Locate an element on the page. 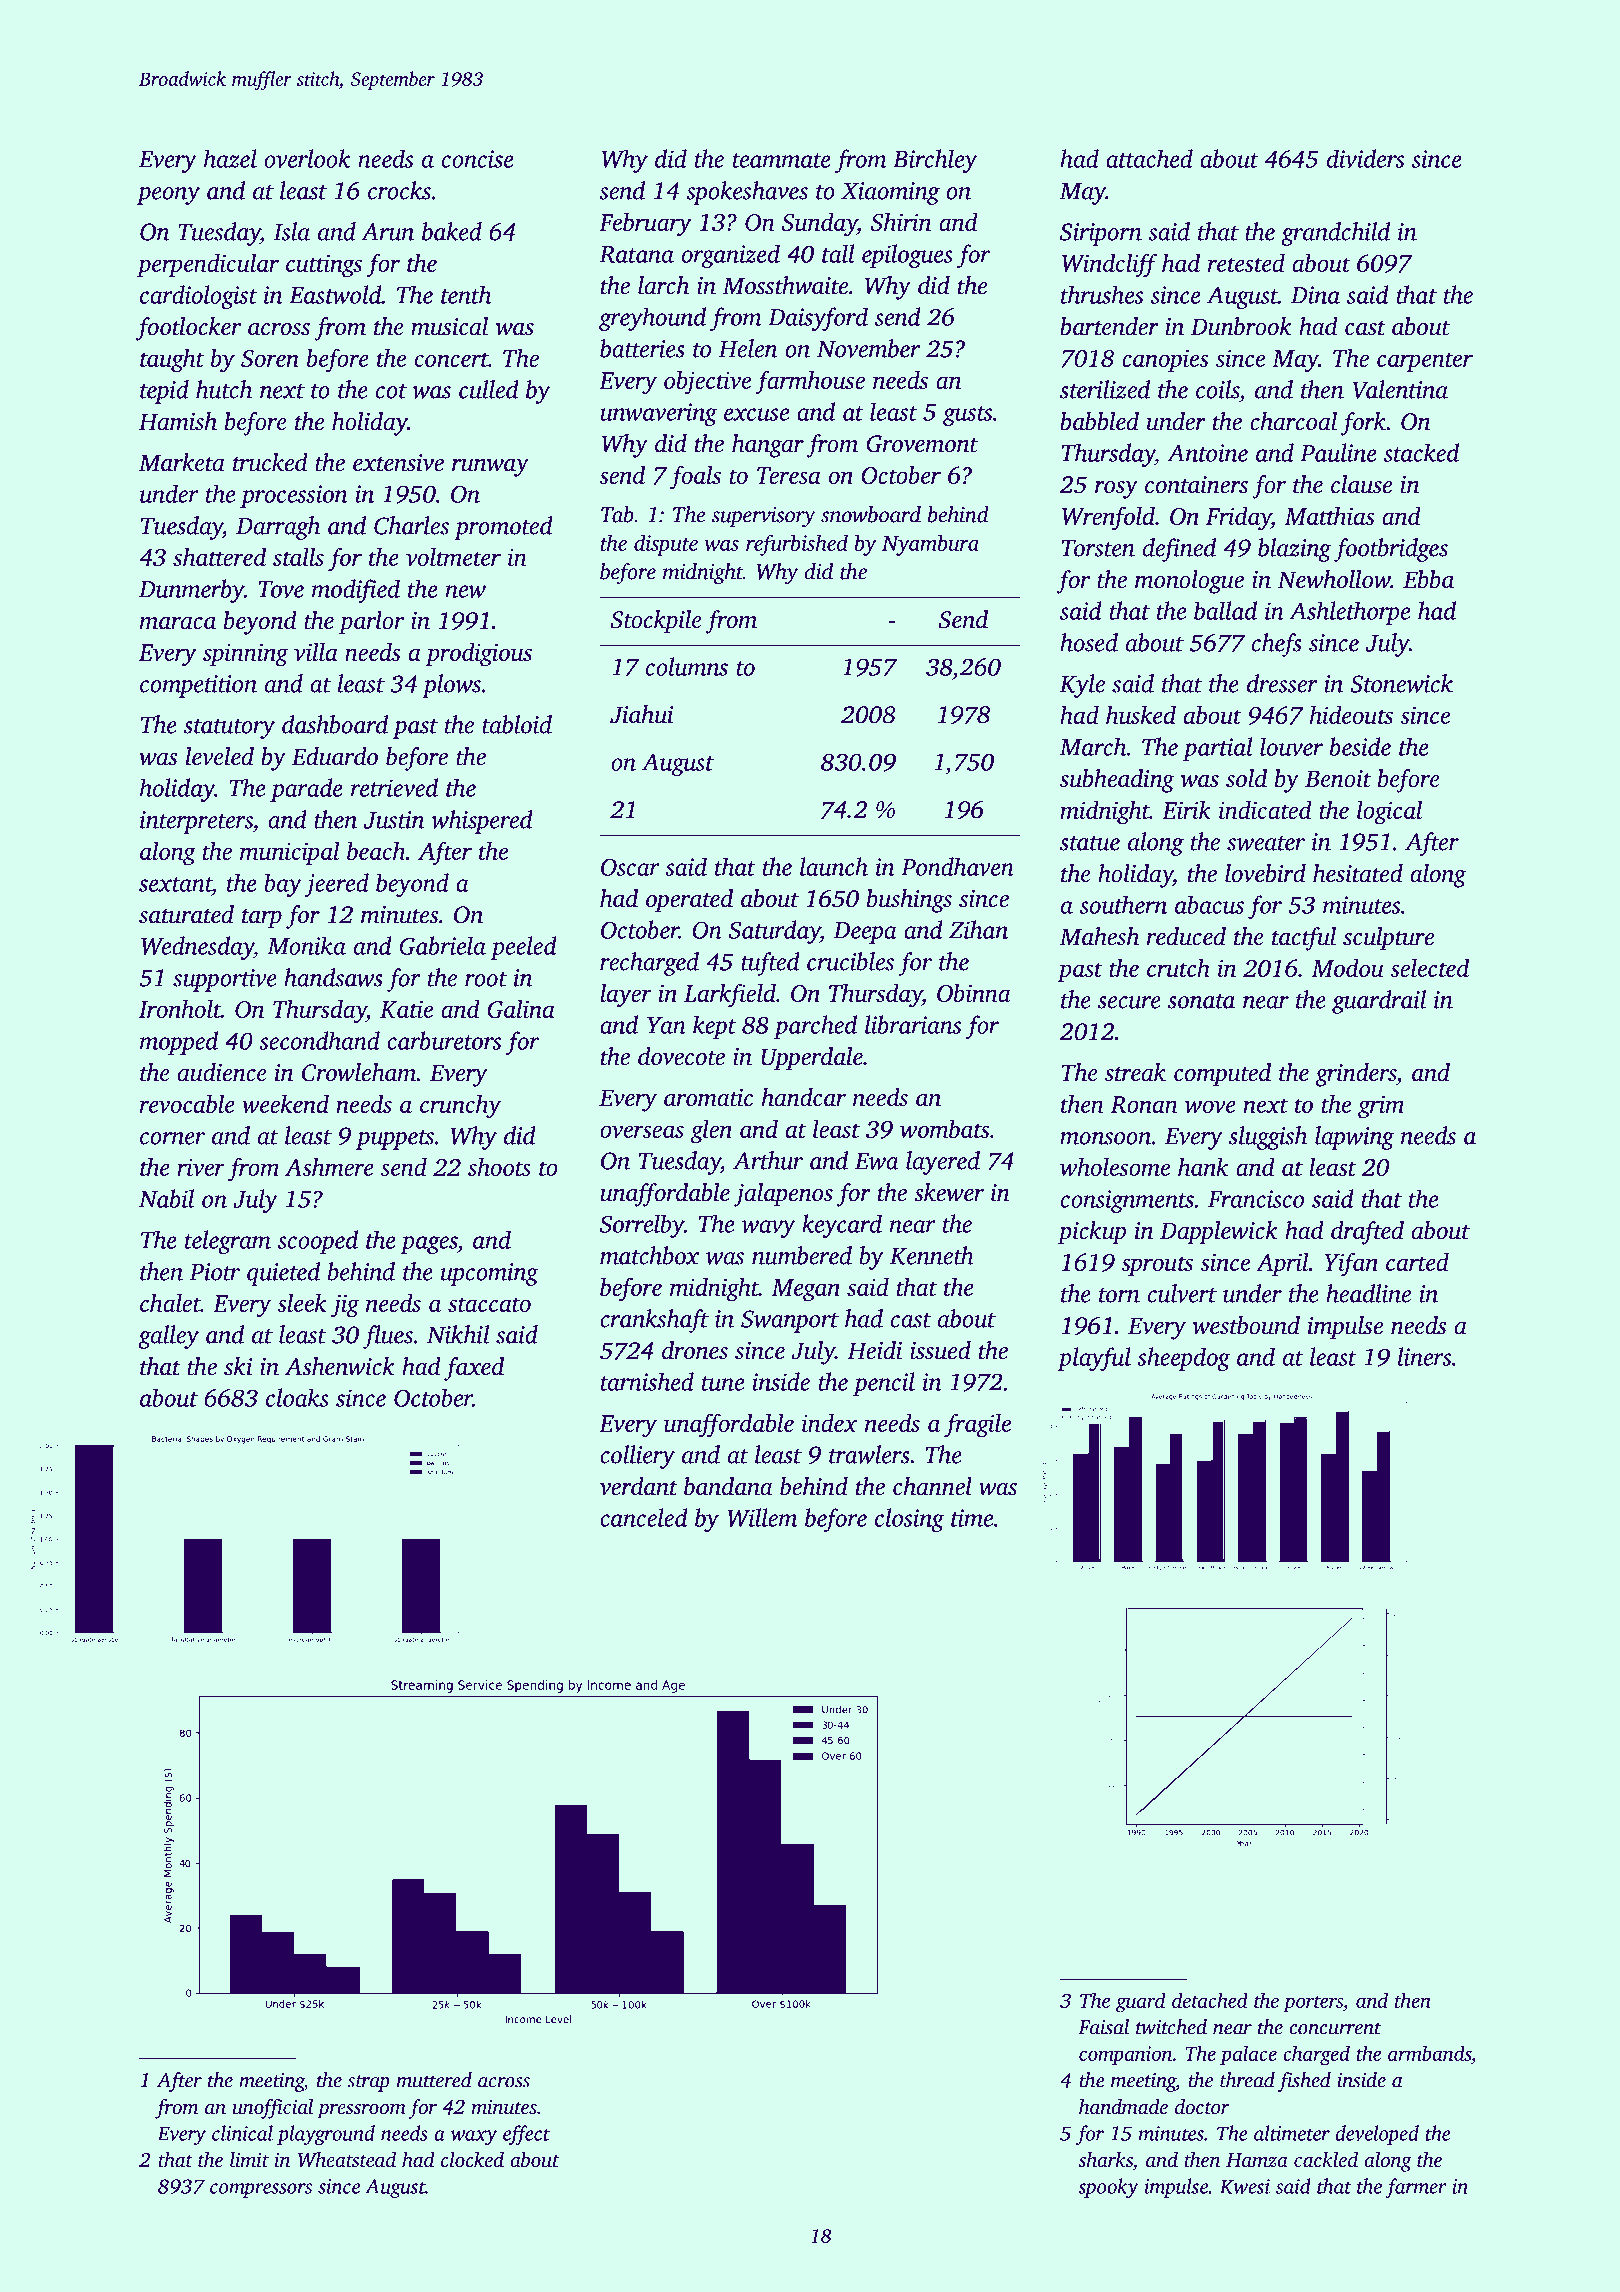  husked is located at coordinates (1141, 714).
